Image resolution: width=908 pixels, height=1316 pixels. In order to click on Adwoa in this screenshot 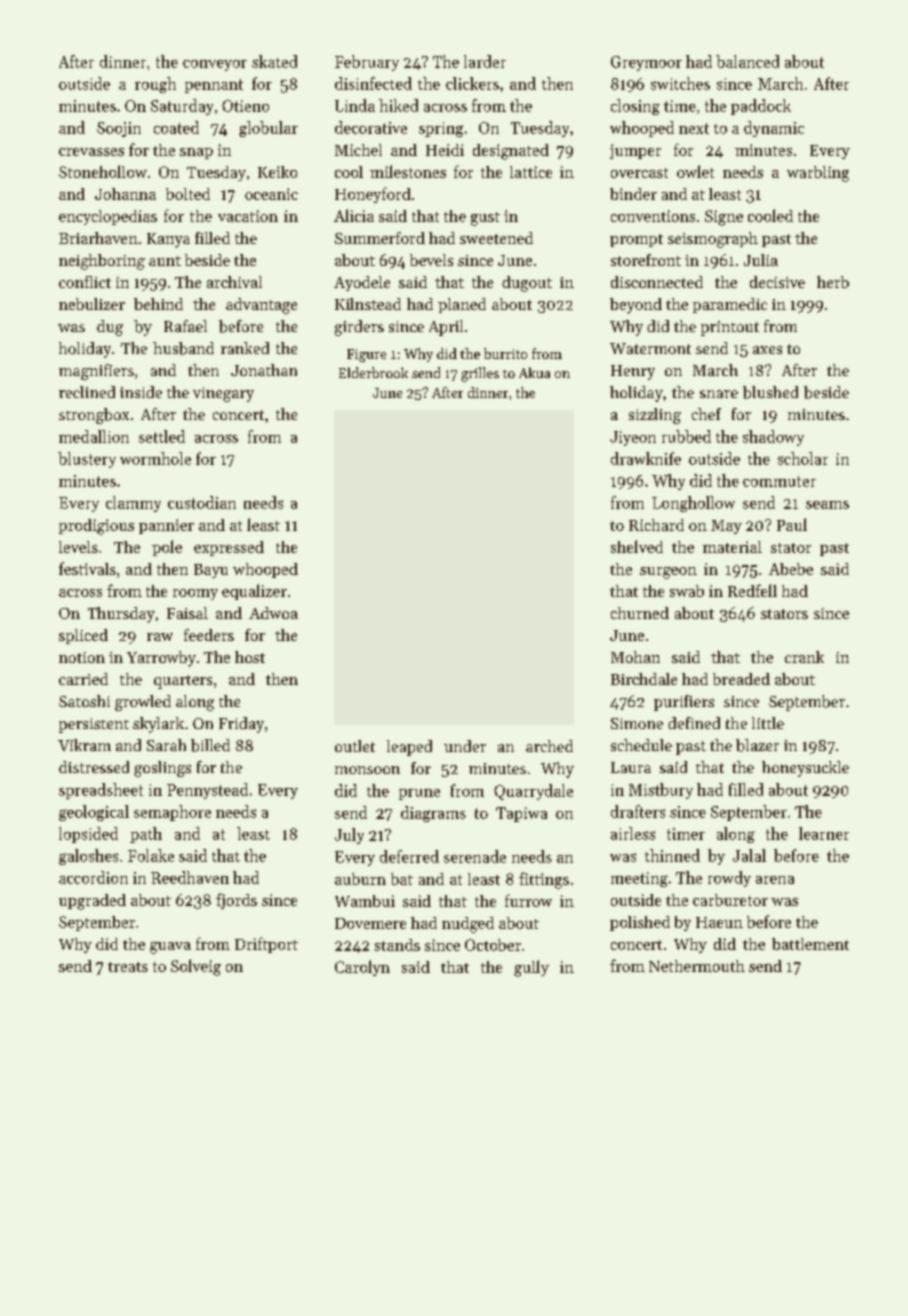, I will do `click(273, 613)`.
